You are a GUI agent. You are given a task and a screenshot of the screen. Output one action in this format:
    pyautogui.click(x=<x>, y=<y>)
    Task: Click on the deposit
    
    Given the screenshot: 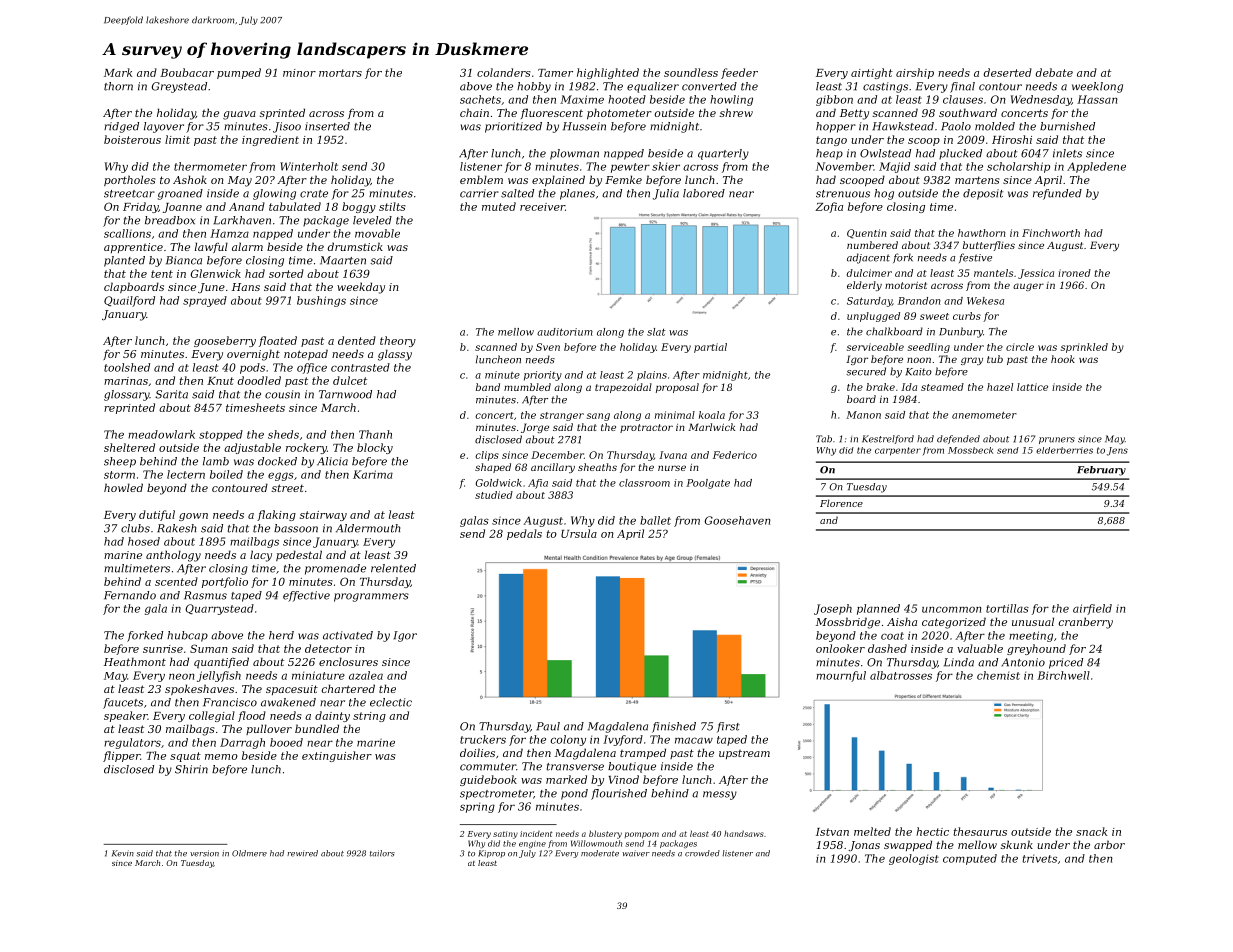 What is the action you would take?
    pyautogui.click(x=983, y=194)
